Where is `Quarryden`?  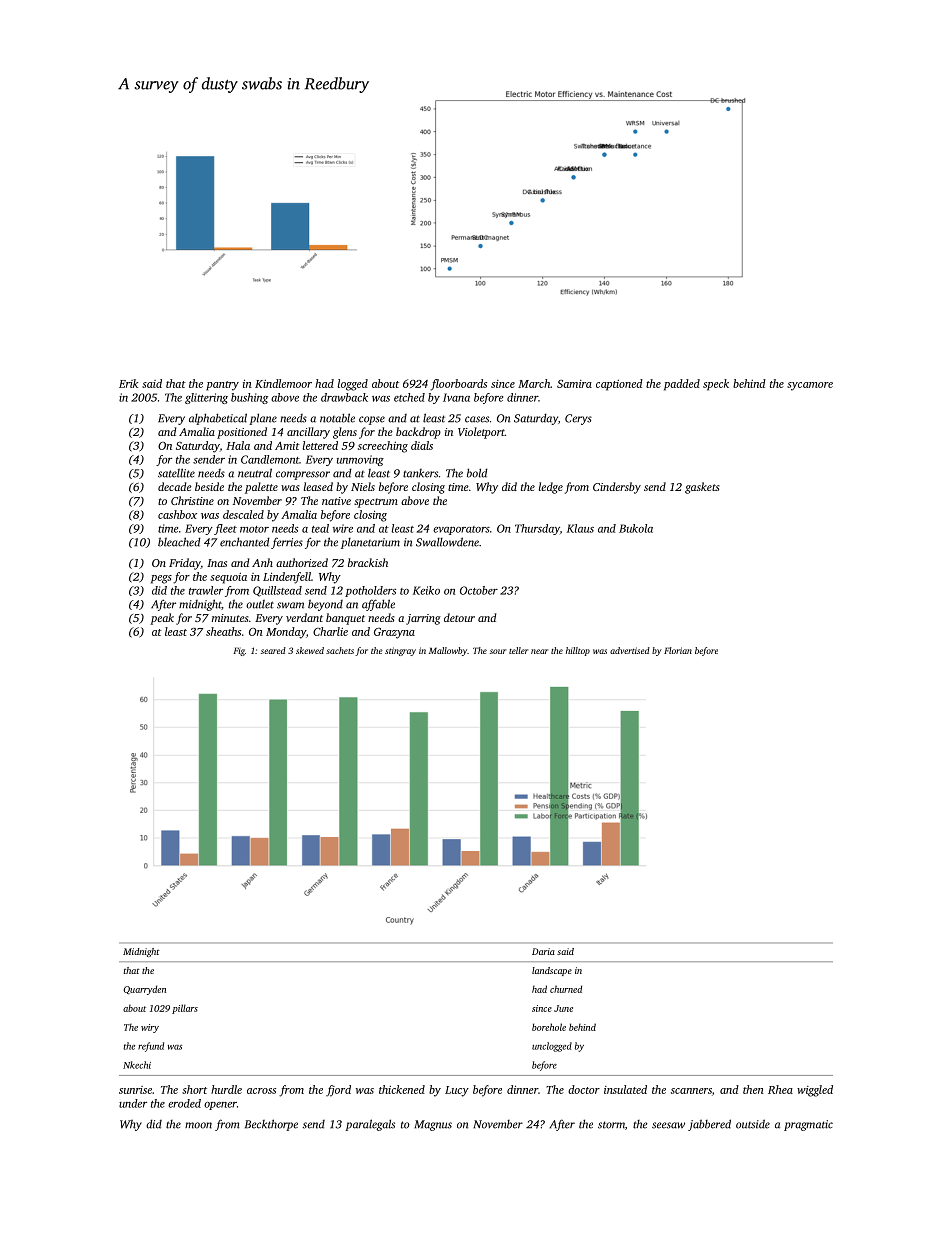
Quarryden is located at coordinates (144, 990).
